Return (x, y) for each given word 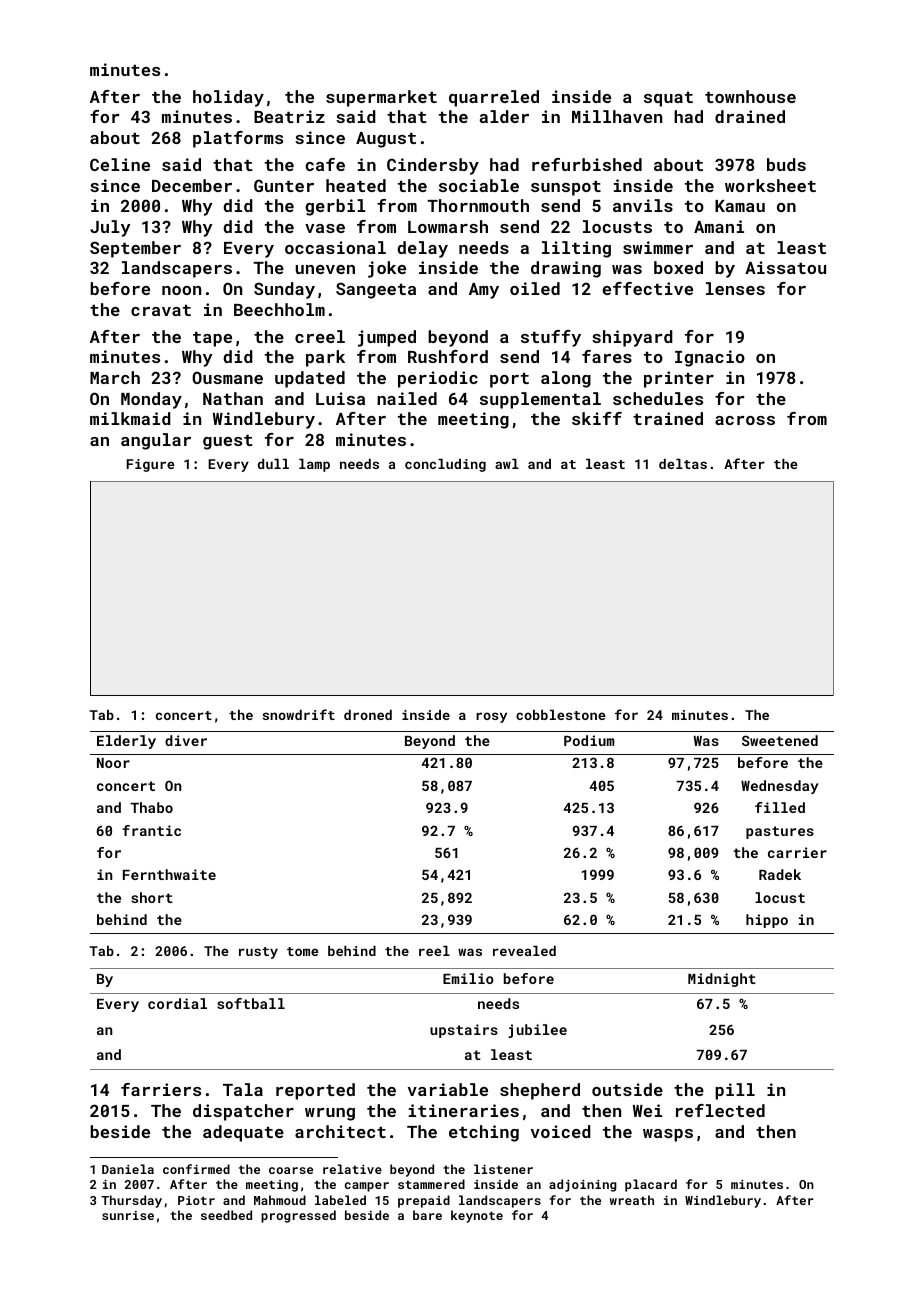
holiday (228, 98)
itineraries (464, 1110)
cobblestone (561, 715)
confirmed (196, 1169)
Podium (589, 740)
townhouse (750, 96)
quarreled (494, 98)
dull (273, 464)
